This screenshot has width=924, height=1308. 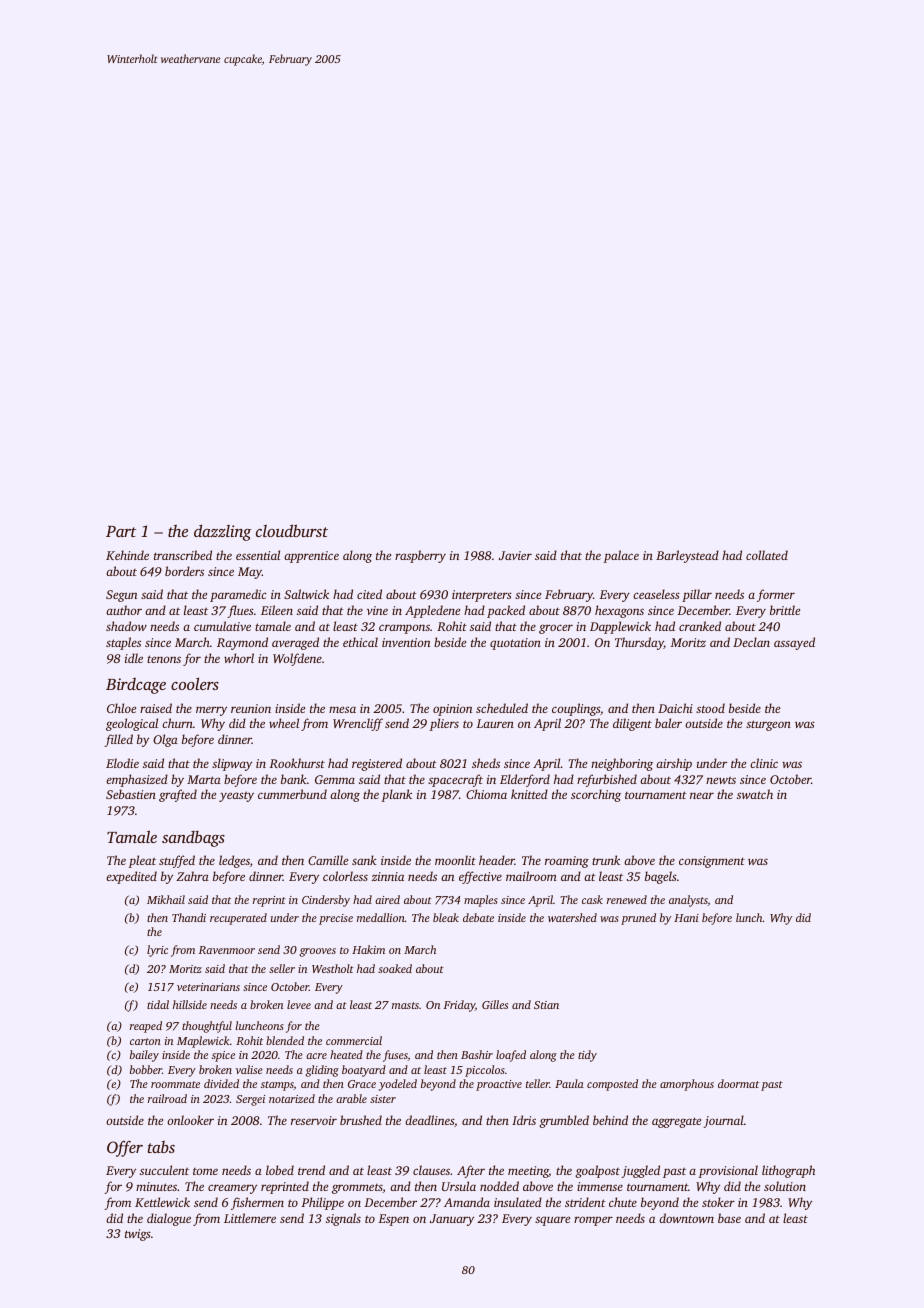 I want to click on fishermen, so click(x=257, y=1203).
